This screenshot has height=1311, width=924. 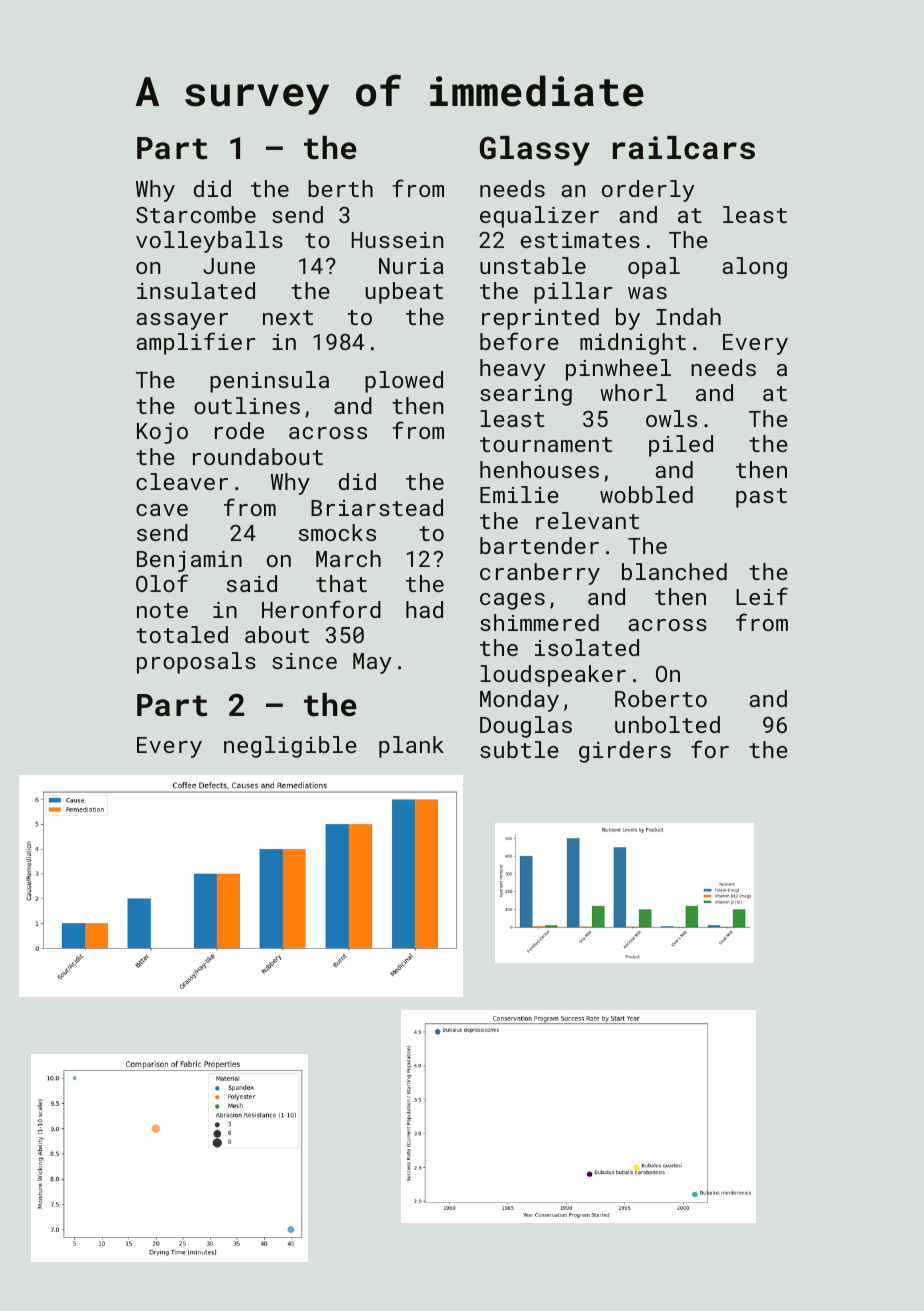 What do you see at coordinates (290, 747) in the screenshot?
I see `negligible` at bounding box center [290, 747].
